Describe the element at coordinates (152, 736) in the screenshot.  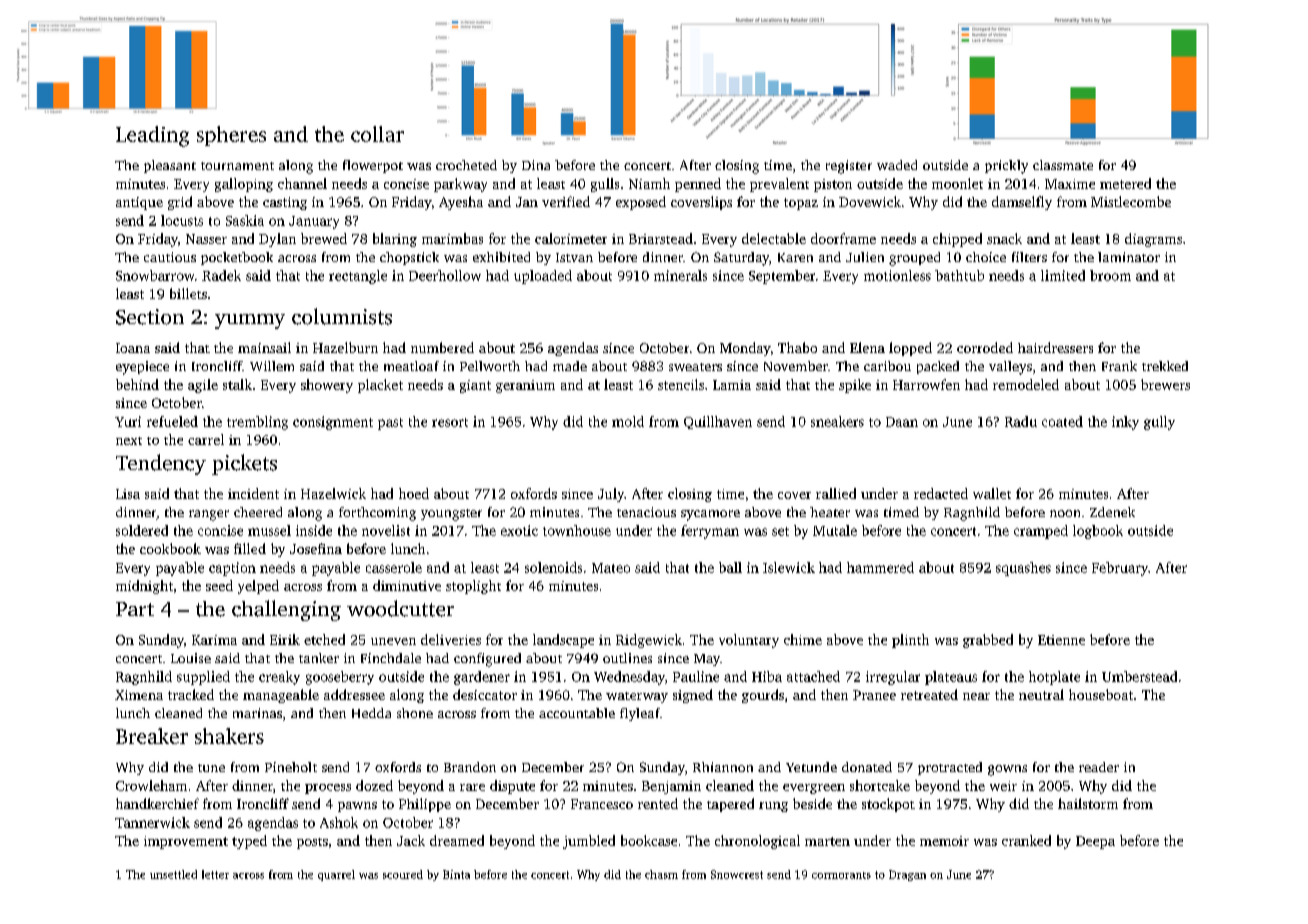
I see `Breaker` at that location.
